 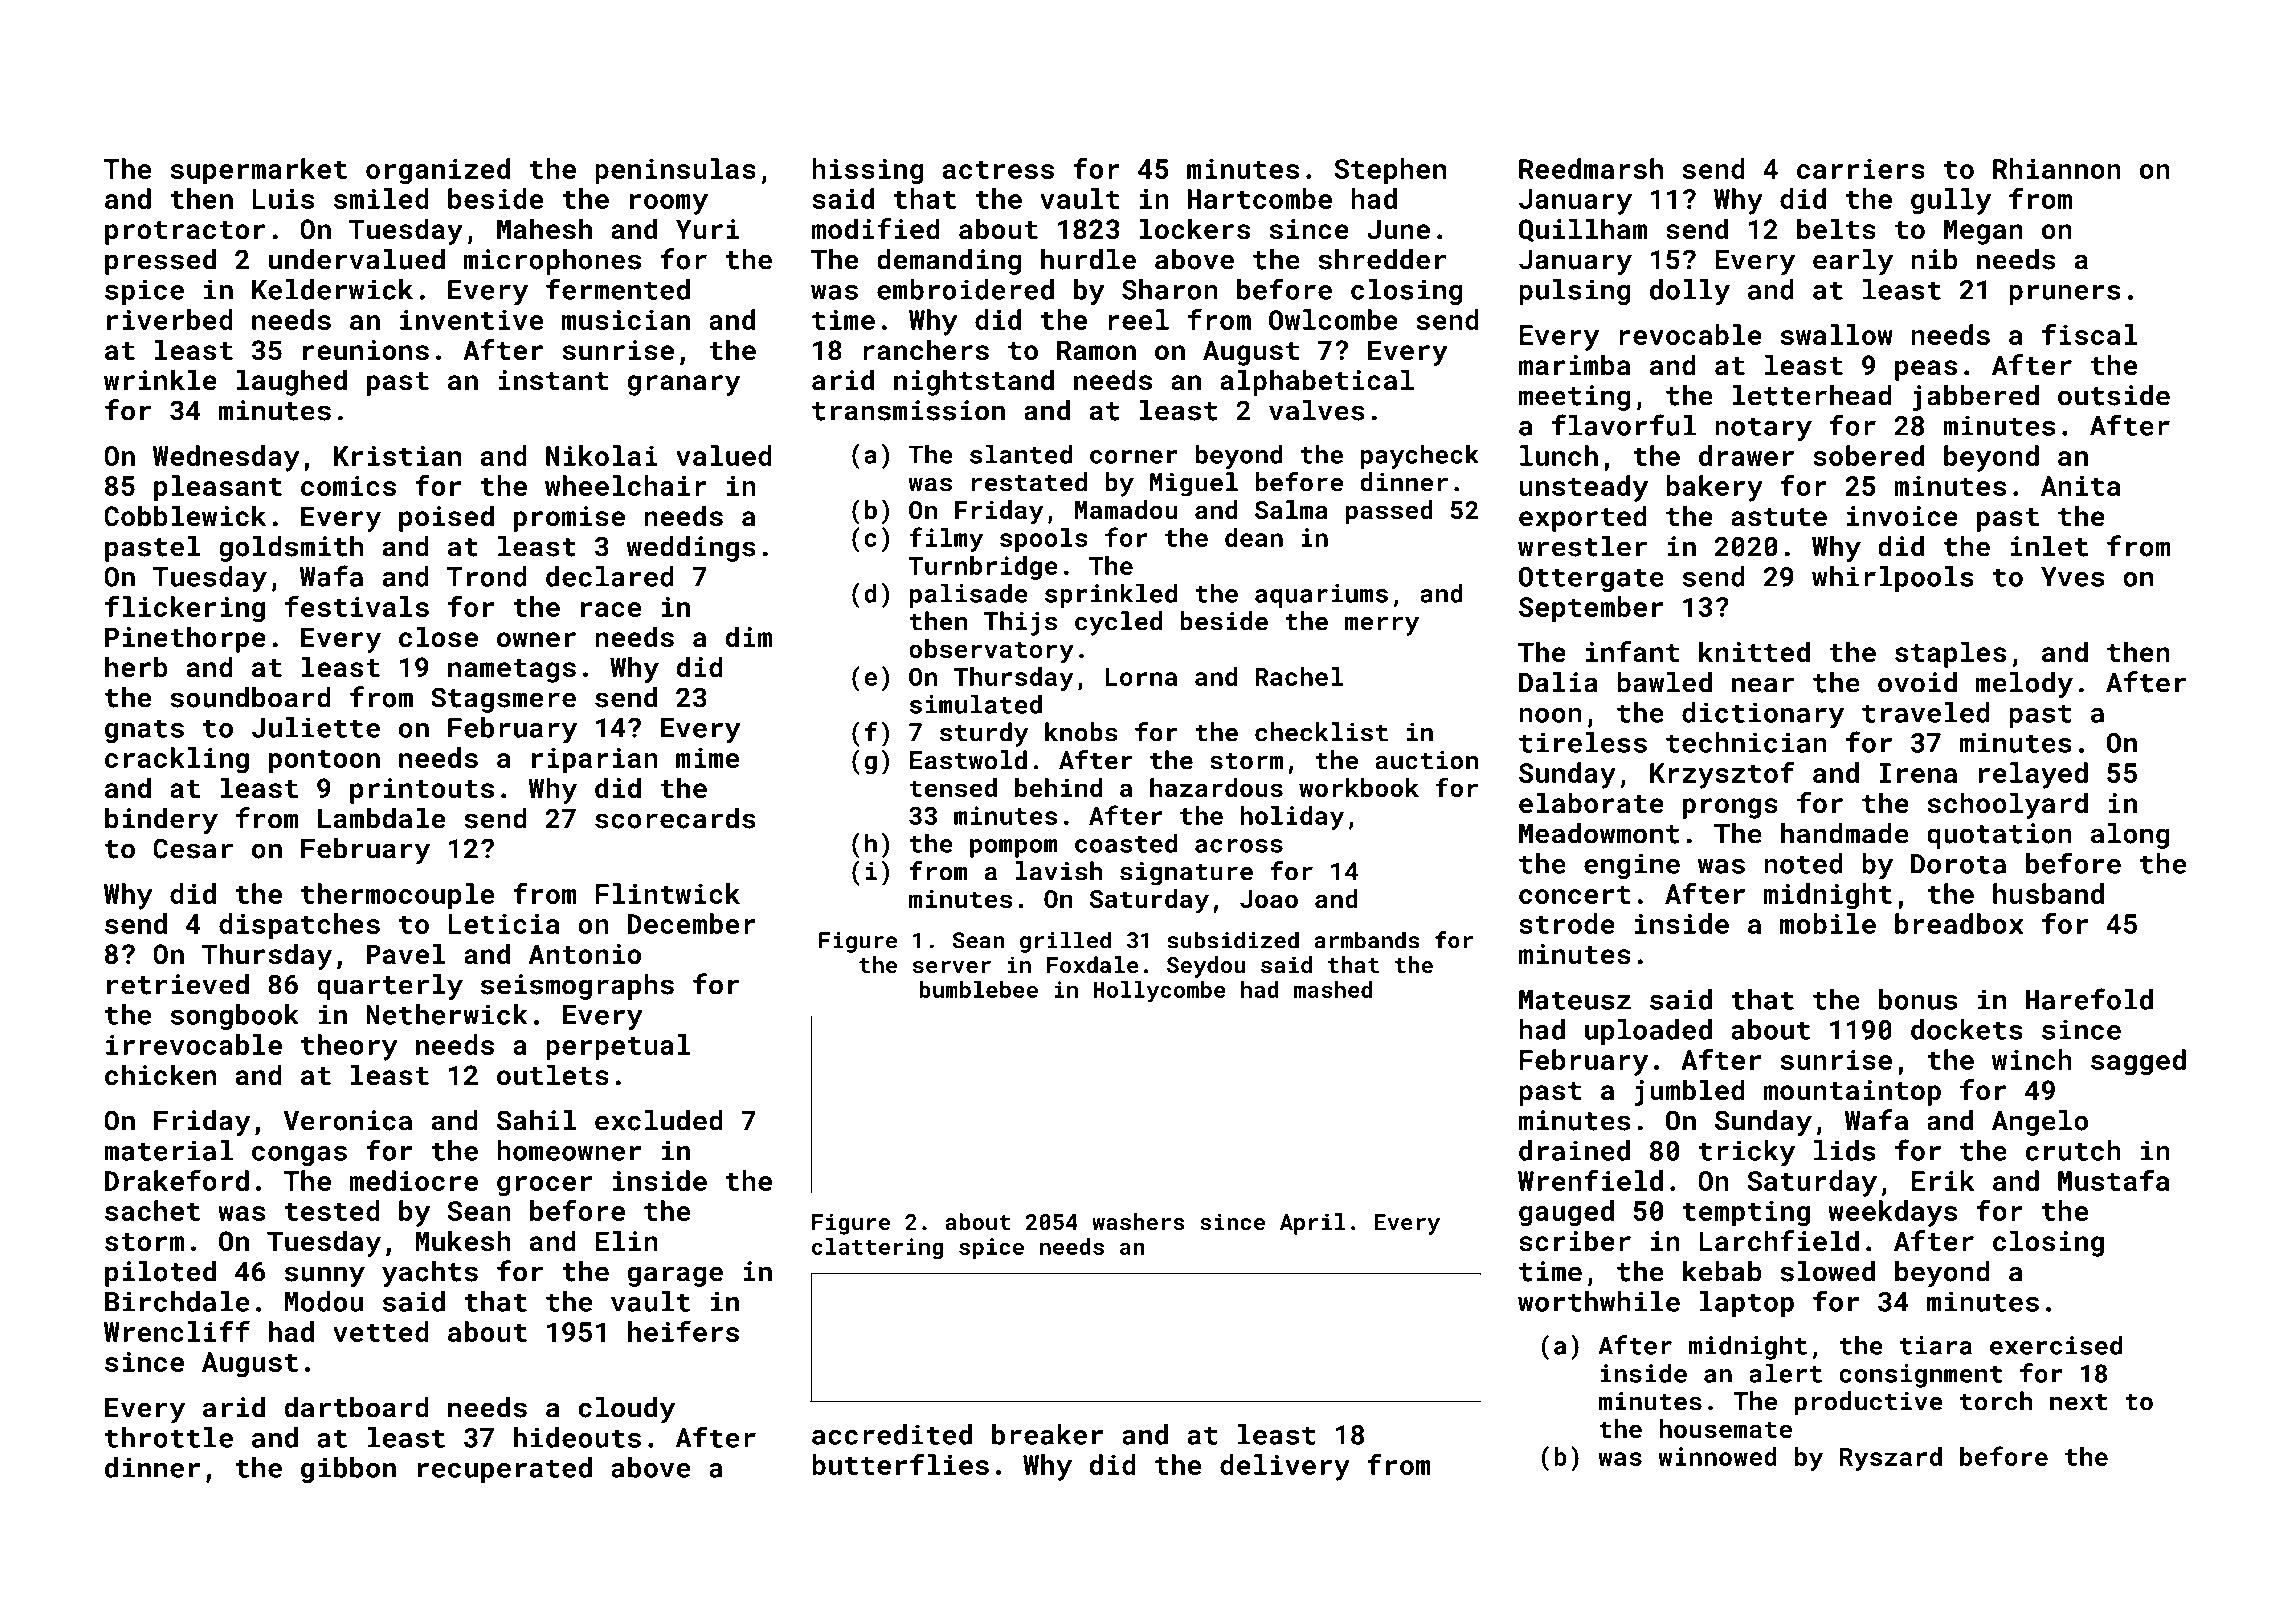 I want to click on Yves, so click(x=2072, y=577).
